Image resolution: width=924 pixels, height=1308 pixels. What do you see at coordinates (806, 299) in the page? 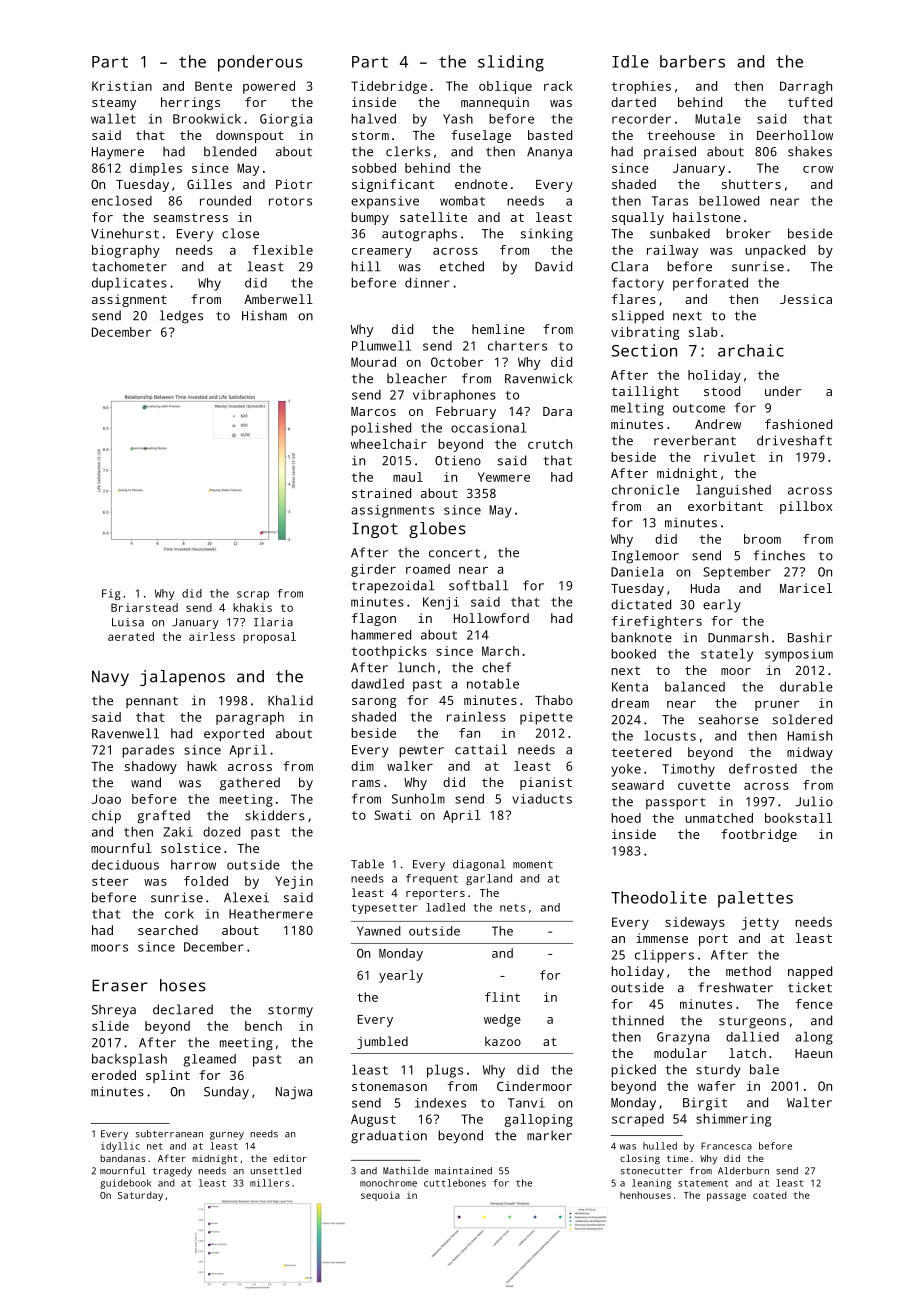
I see `Jessica` at bounding box center [806, 299].
